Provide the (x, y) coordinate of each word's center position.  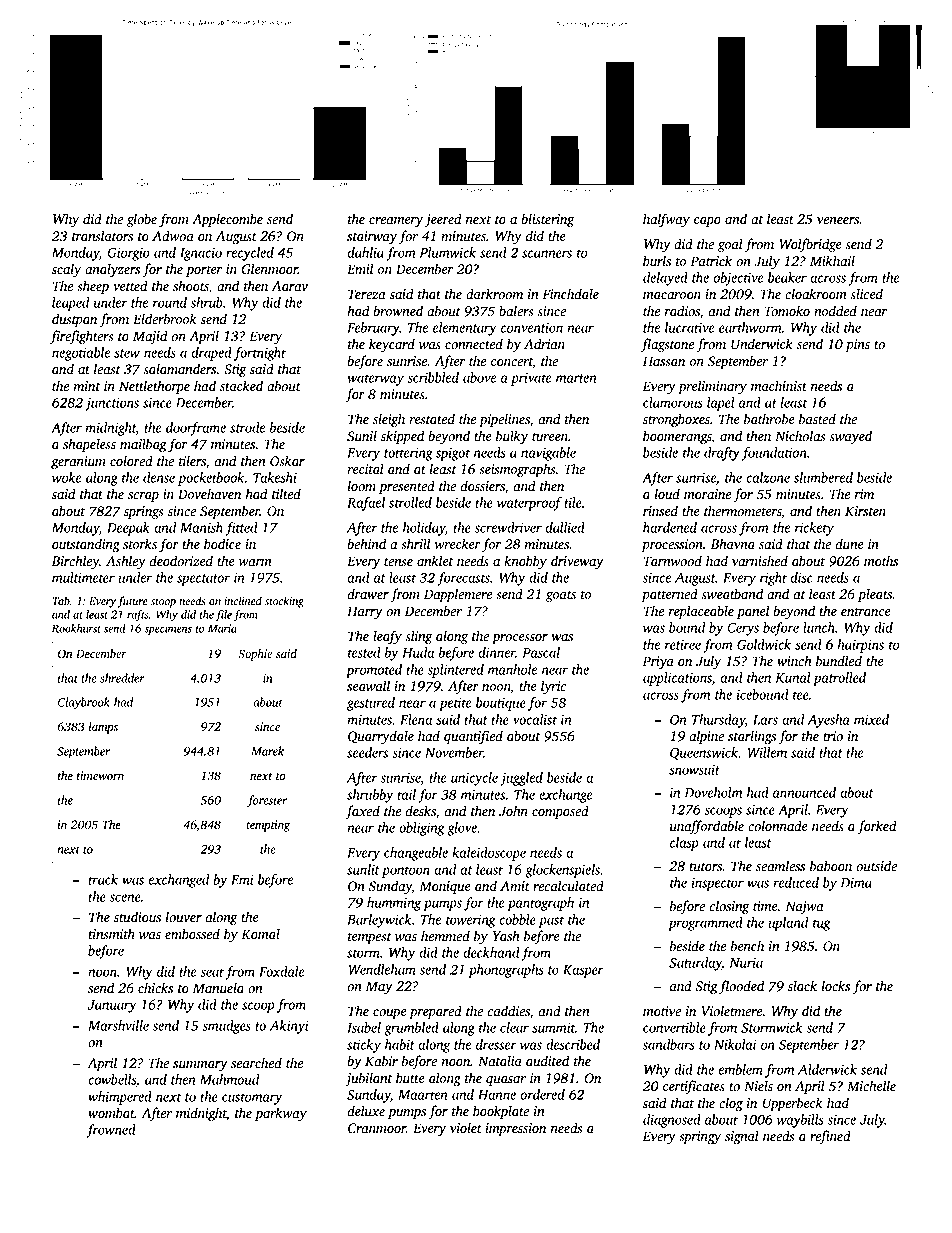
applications (677, 679)
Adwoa (173, 236)
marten (576, 378)
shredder (122, 678)
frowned (111, 1131)
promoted (374, 671)
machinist (779, 386)
